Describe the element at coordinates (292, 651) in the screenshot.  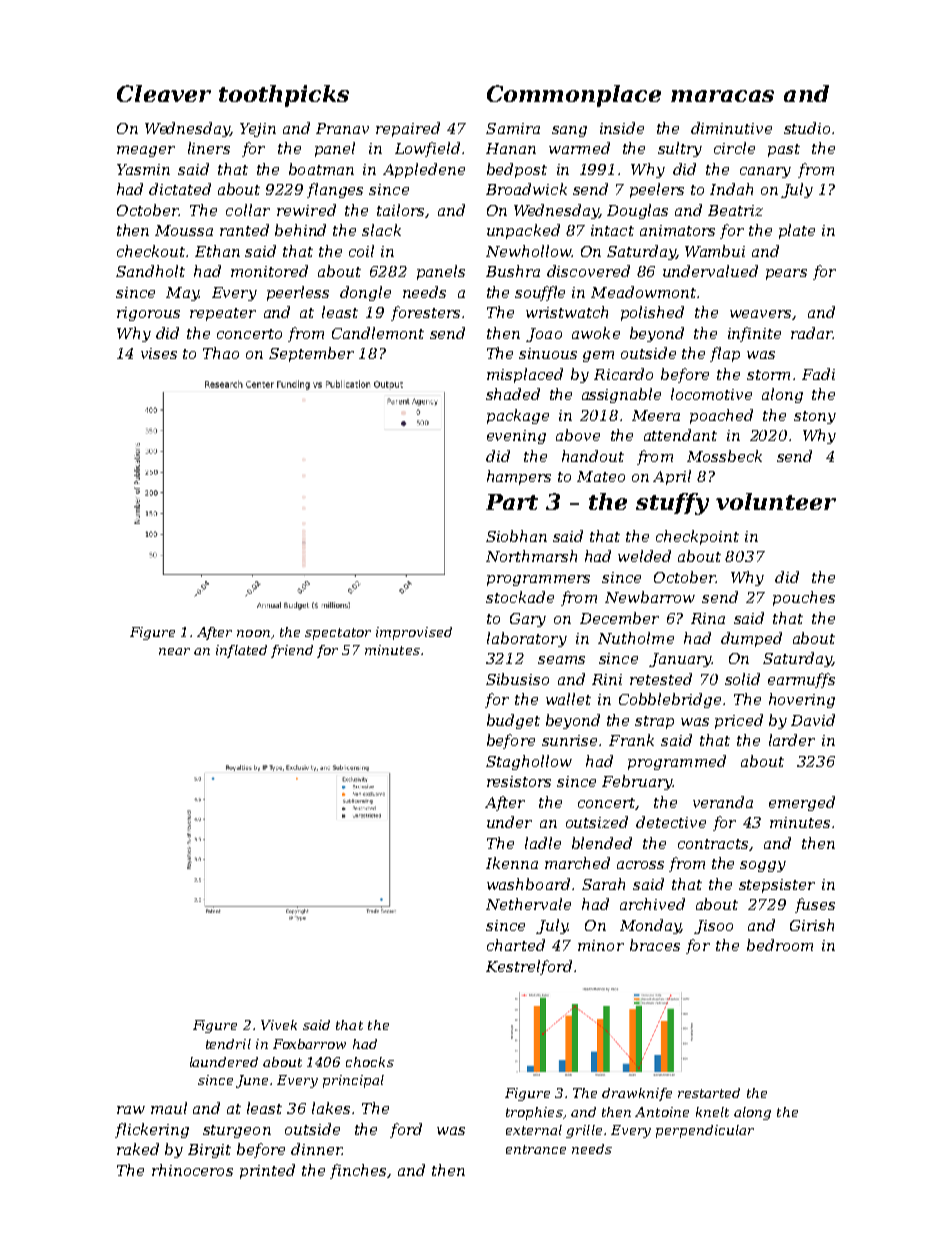
I see `friend` at that location.
